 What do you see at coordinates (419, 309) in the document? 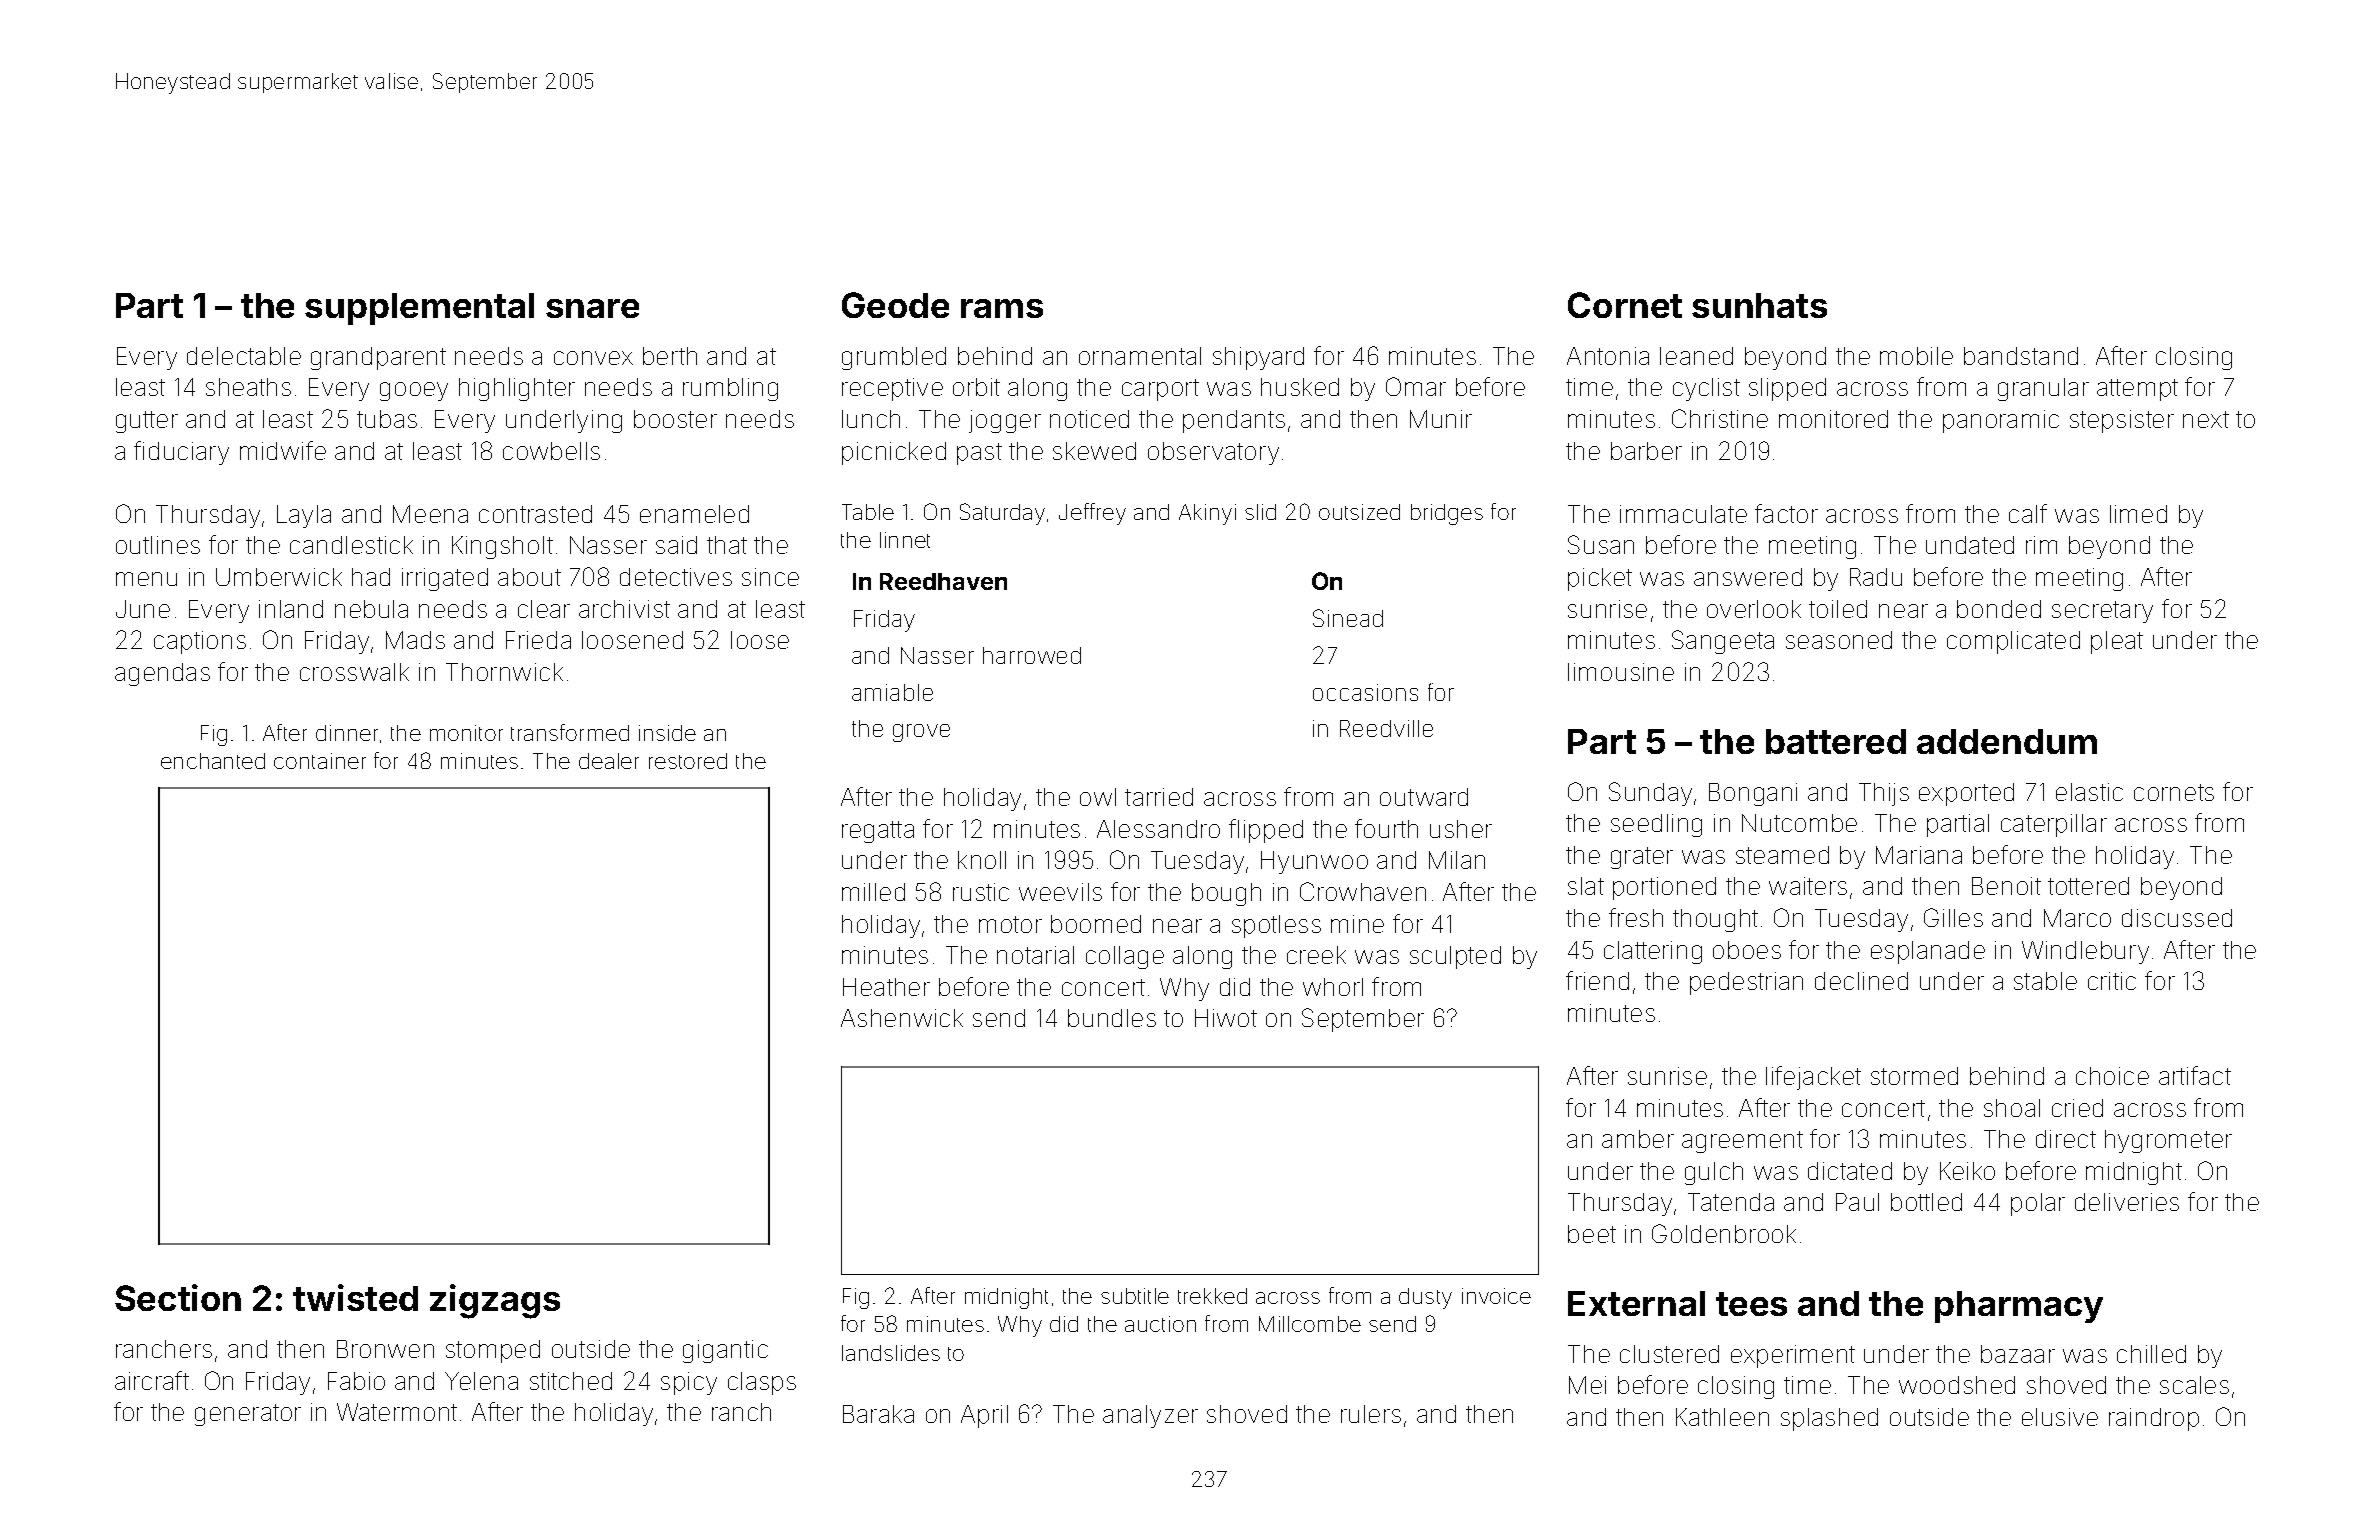
I see `supplemental` at bounding box center [419, 309].
